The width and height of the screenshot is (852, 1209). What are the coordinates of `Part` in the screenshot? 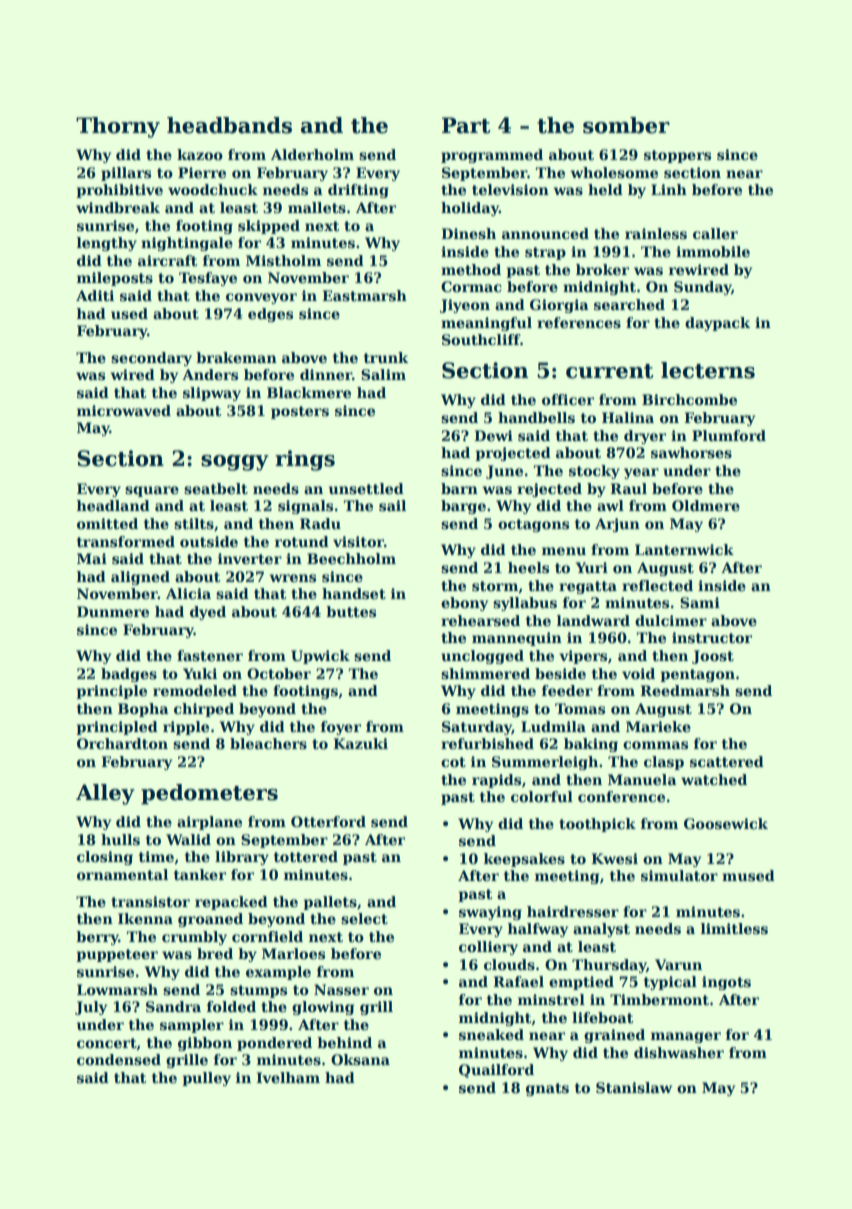 It's located at (466, 125).
